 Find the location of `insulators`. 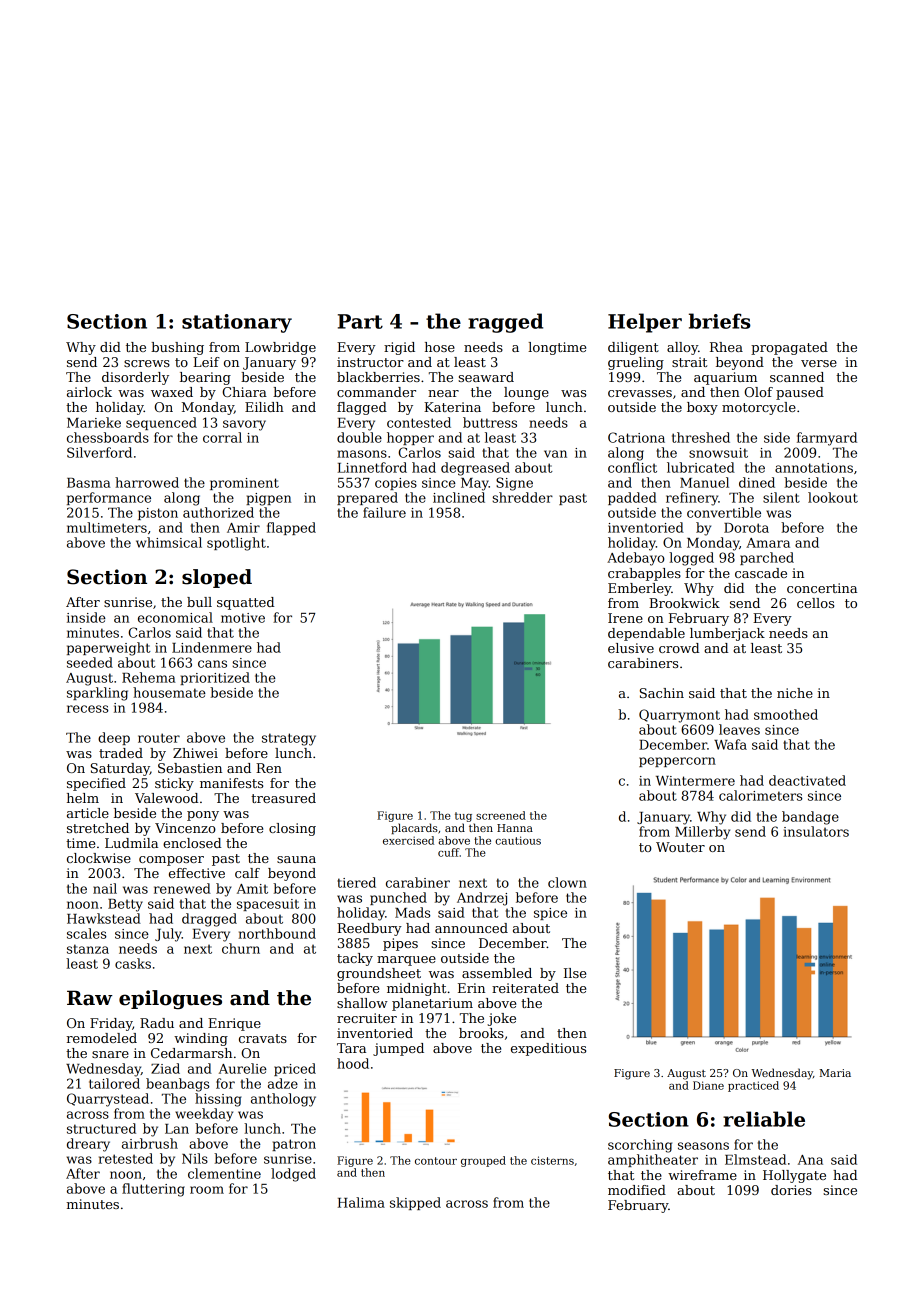

insulators is located at coordinates (816, 831).
